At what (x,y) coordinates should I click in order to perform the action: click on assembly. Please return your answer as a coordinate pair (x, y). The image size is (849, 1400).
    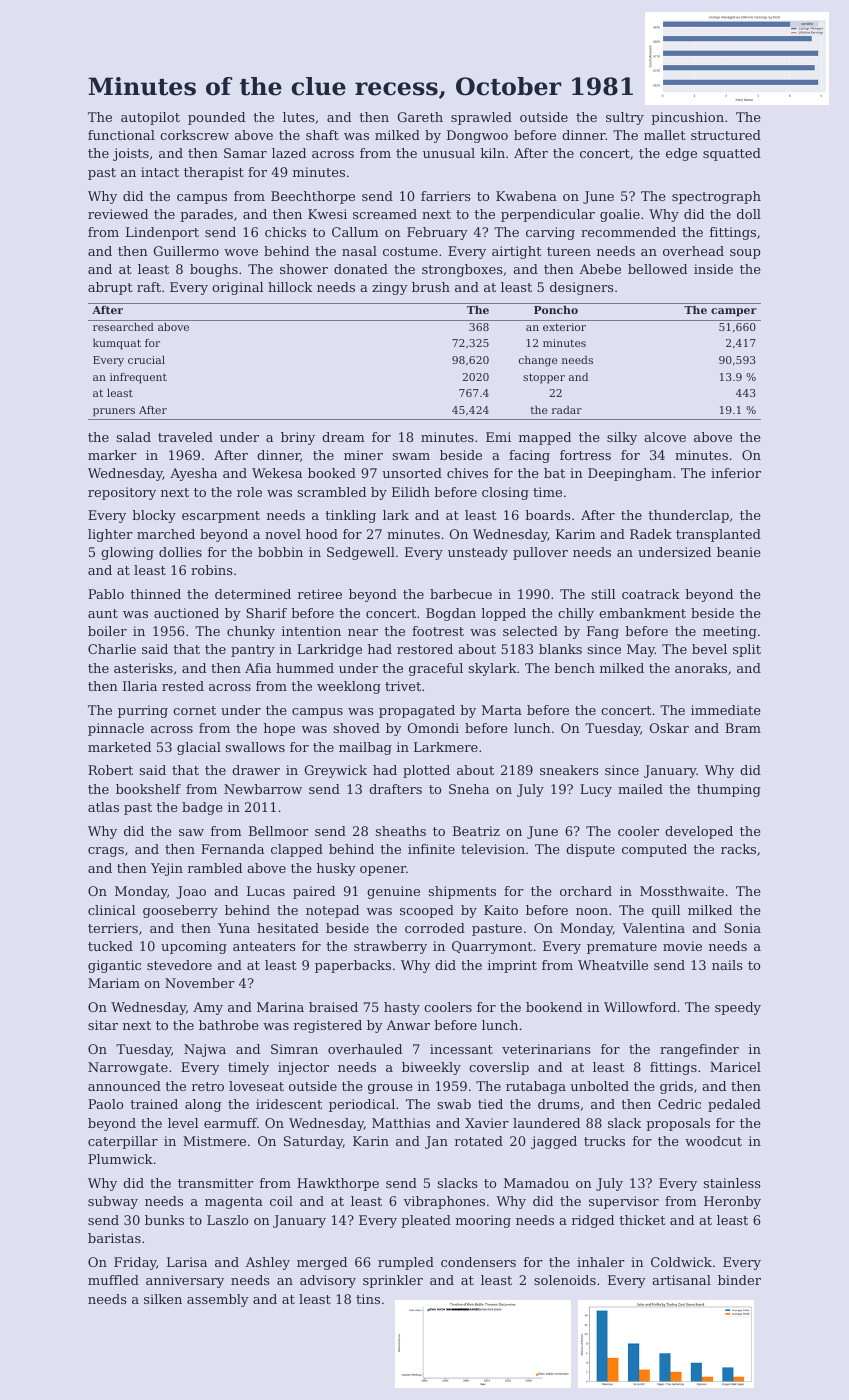
    Looking at the image, I should click on (218, 1300).
